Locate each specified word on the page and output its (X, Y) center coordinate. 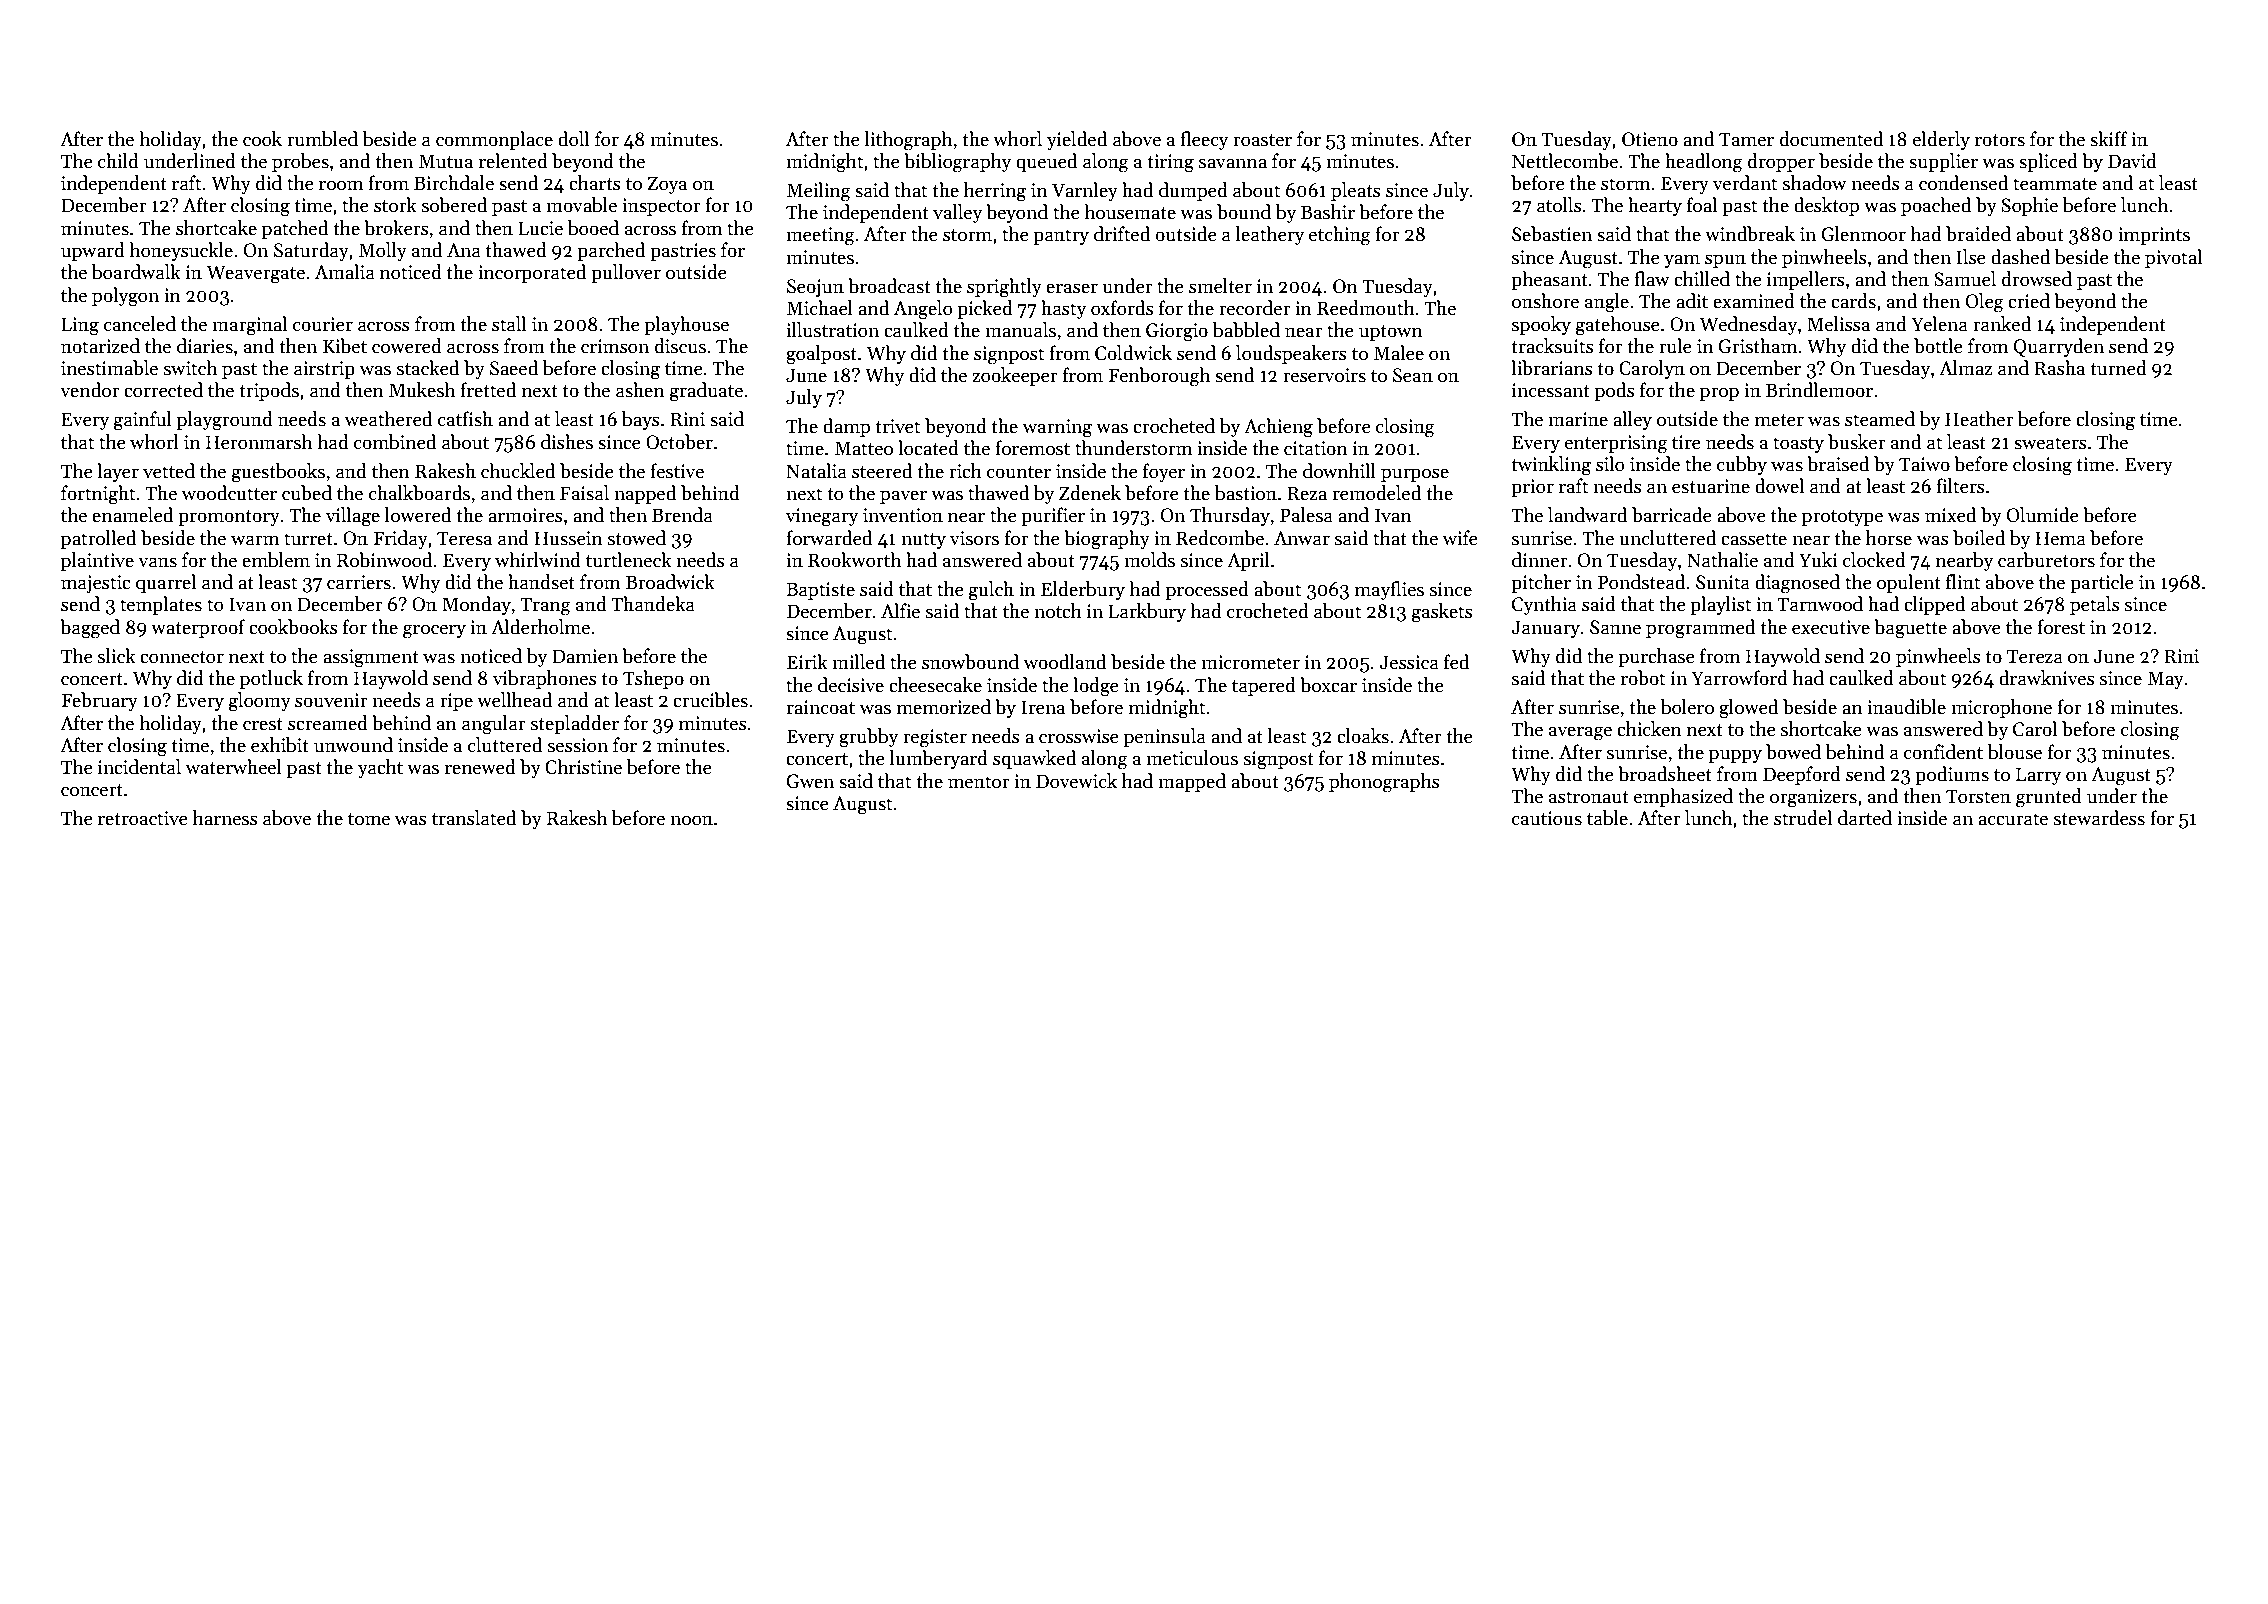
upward (93, 251)
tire (1686, 442)
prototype (1842, 518)
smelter (1220, 286)
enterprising (1616, 444)
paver (903, 497)
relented (513, 161)
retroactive (143, 818)
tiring (1170, 163)
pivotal (2173, 258)
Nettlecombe (1565, 161)
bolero (1687, 707)
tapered (1264, 686)
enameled (132, 515)
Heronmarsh (259, 442)
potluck (271, 679)
